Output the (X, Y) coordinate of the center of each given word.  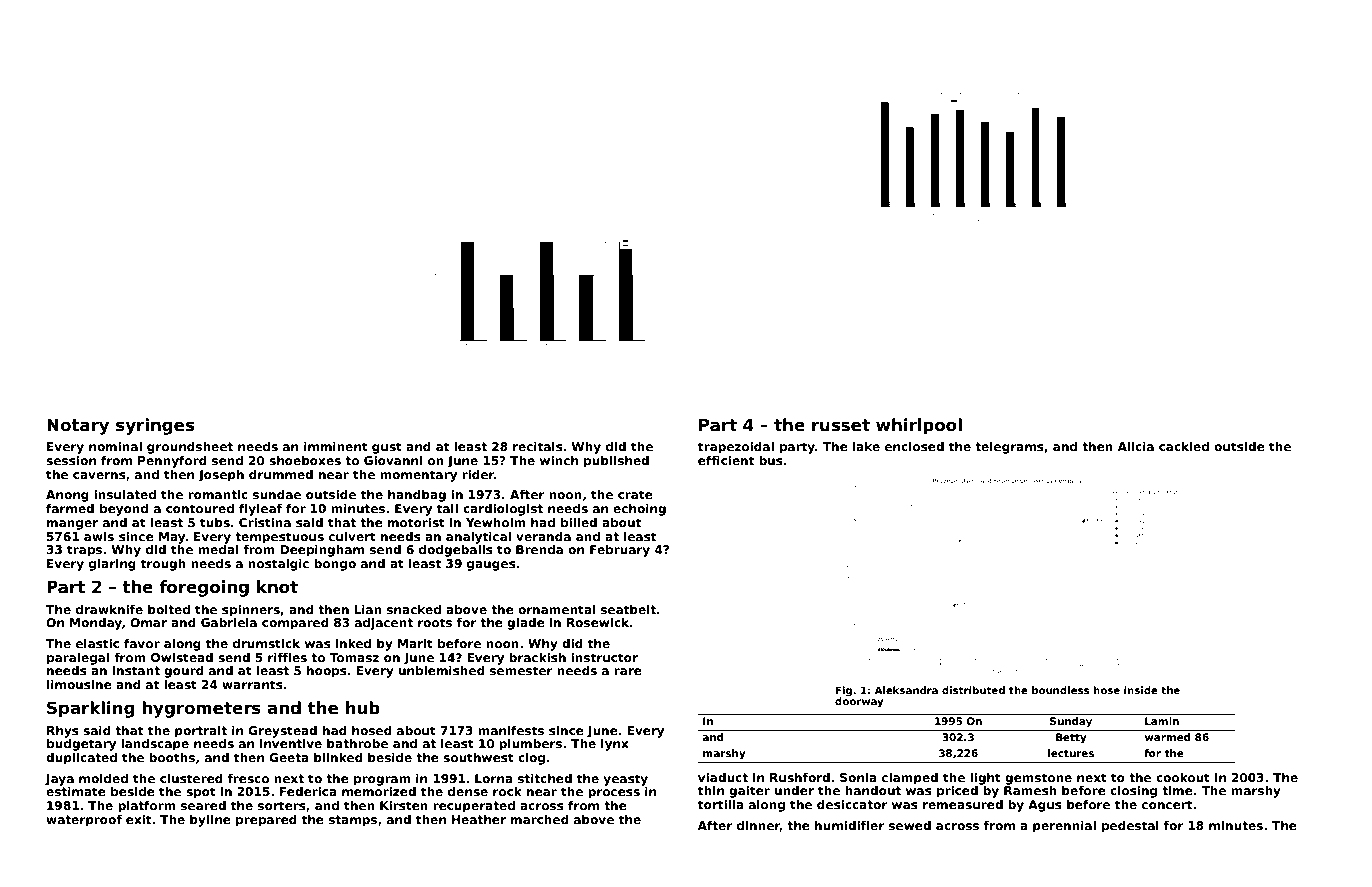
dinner (758, 826)
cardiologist (503, 510)
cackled (1184, 446)
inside (1141, 690)
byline (210, 821)
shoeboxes (305, 460)
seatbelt (628, 609)
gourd (184, 672)
